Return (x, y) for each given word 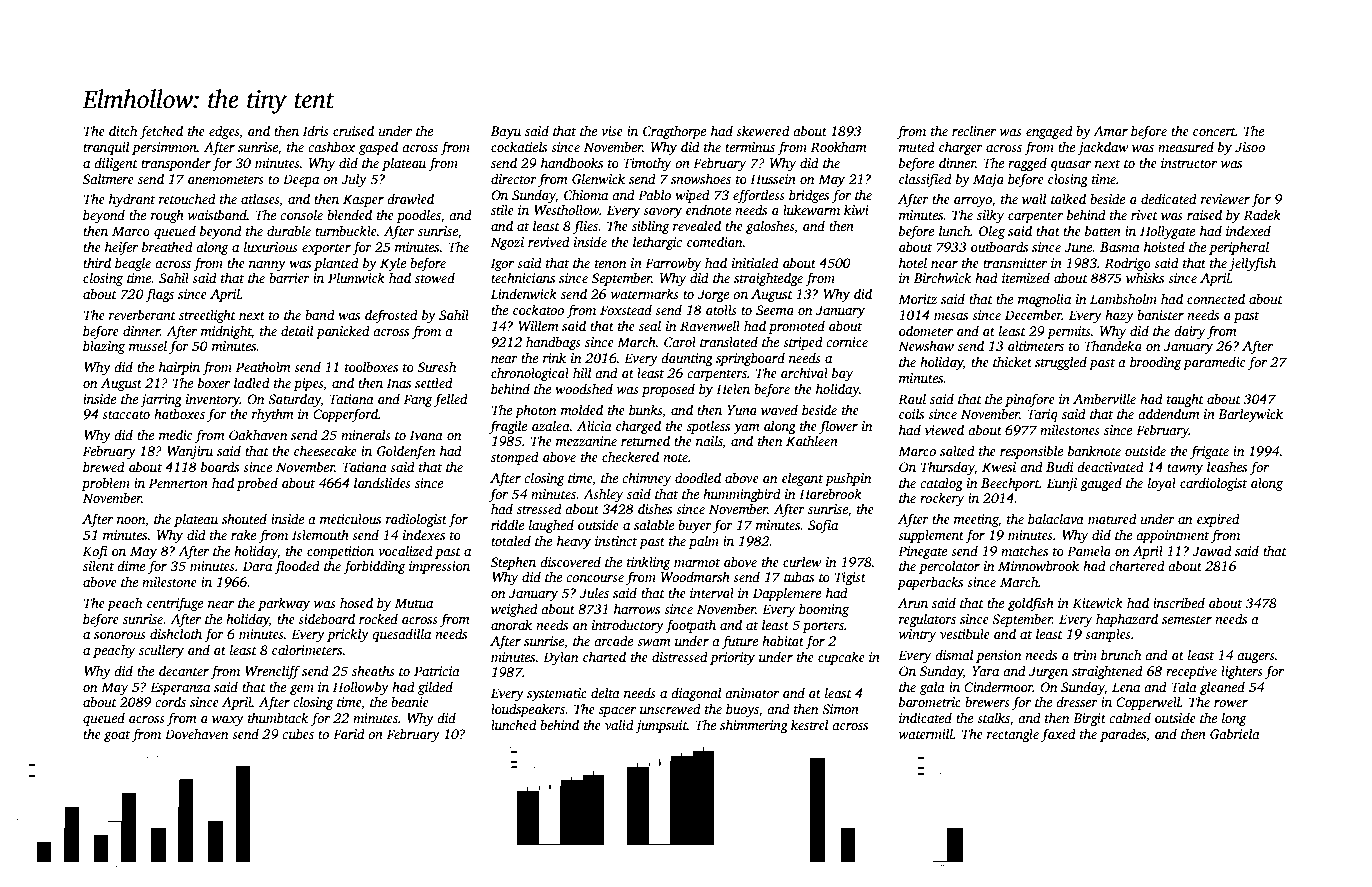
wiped (692, 196)
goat (117, 736)
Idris (316, 130)
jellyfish (1252, 264)
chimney (646, 479)
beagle (133, 264)
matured (1112, 518)
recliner (974, 130)
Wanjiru (190, 452)
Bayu (506, 132)
